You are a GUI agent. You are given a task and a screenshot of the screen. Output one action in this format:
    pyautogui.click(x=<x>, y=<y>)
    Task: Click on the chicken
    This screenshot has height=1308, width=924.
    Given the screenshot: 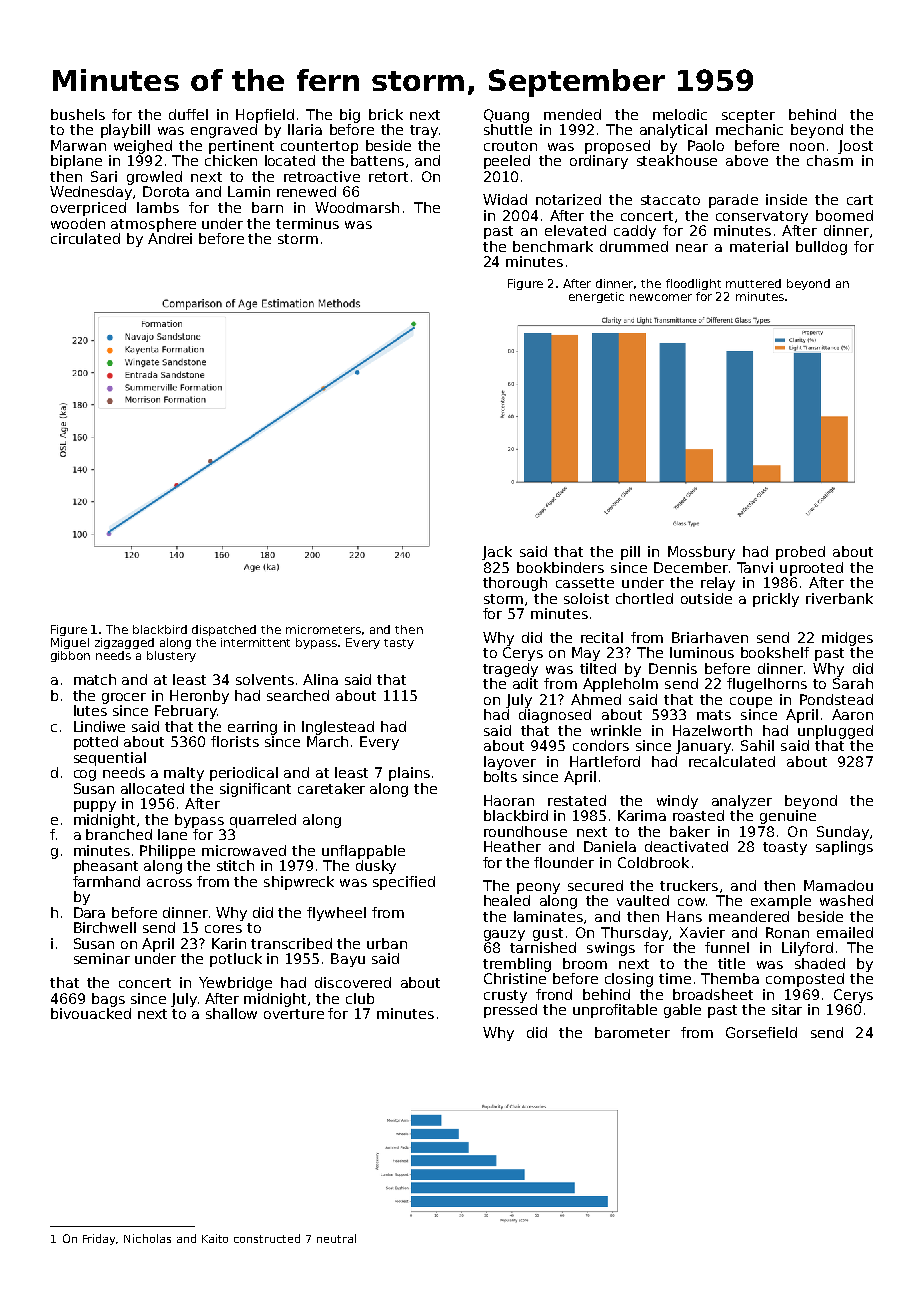 What is the action you would take?
    pyautogui.click(x=231, y=160)
